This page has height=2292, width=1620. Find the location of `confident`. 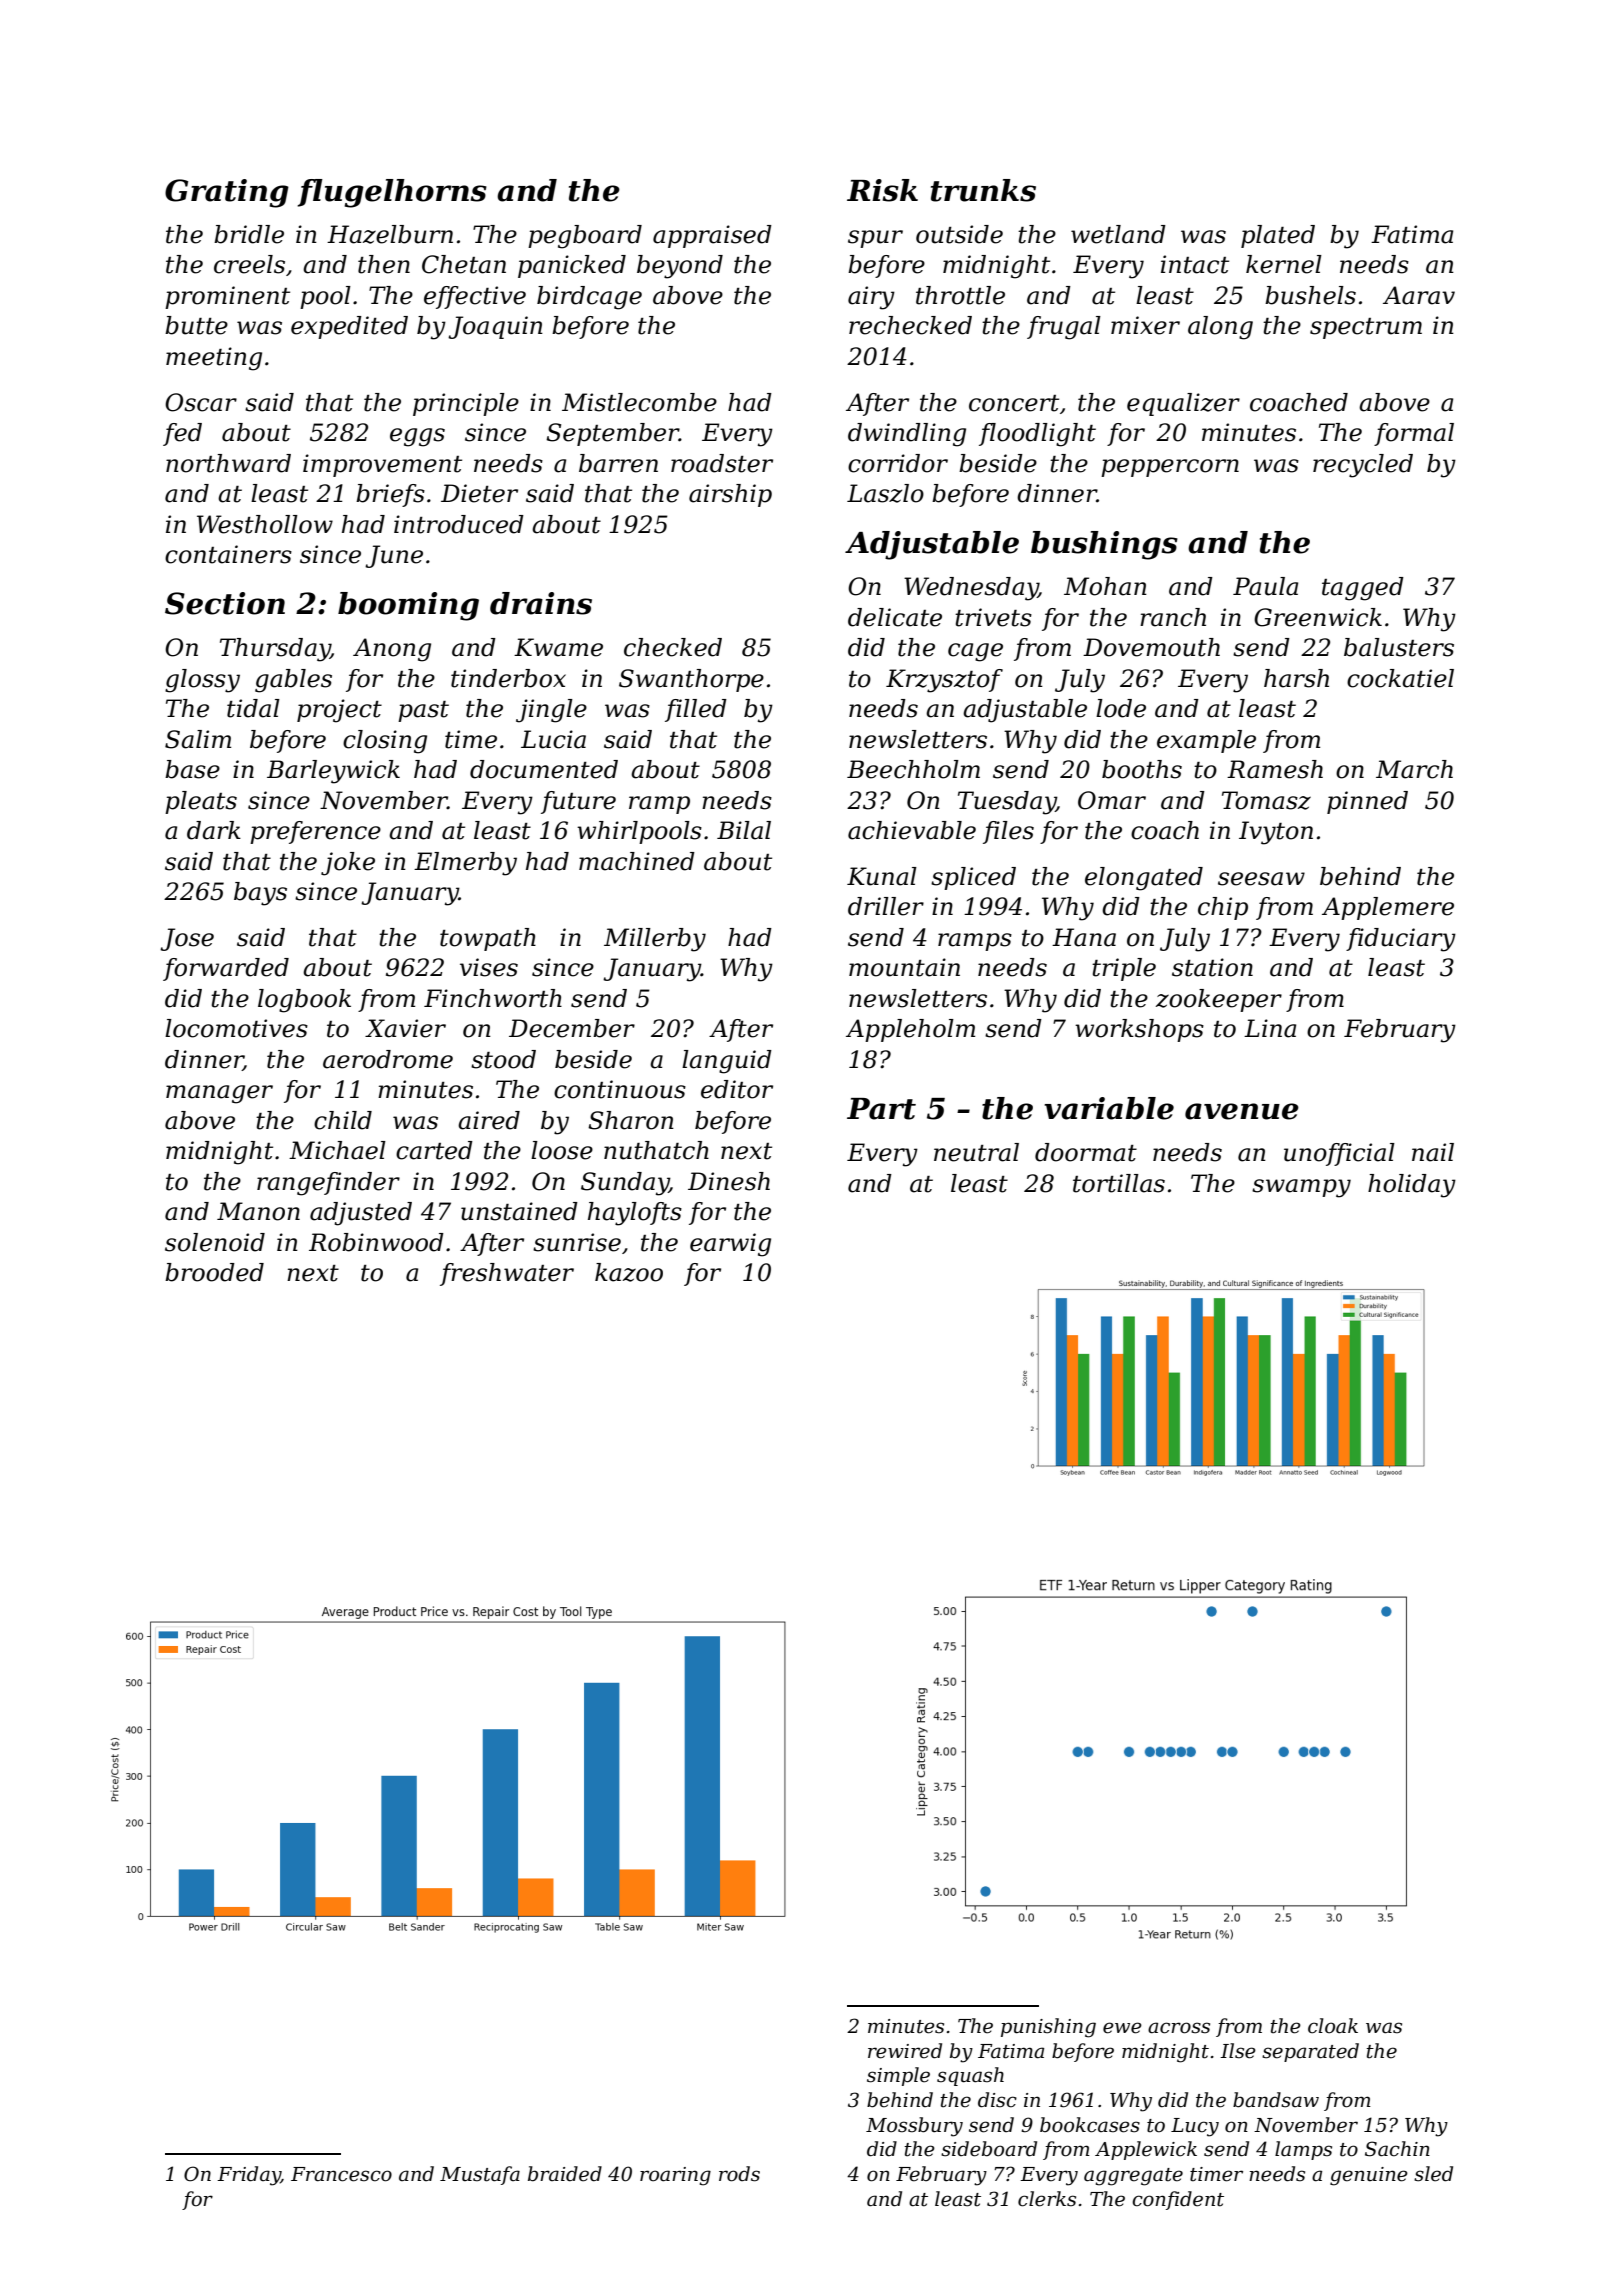

confident is located at coordinates (1178, 2200).
